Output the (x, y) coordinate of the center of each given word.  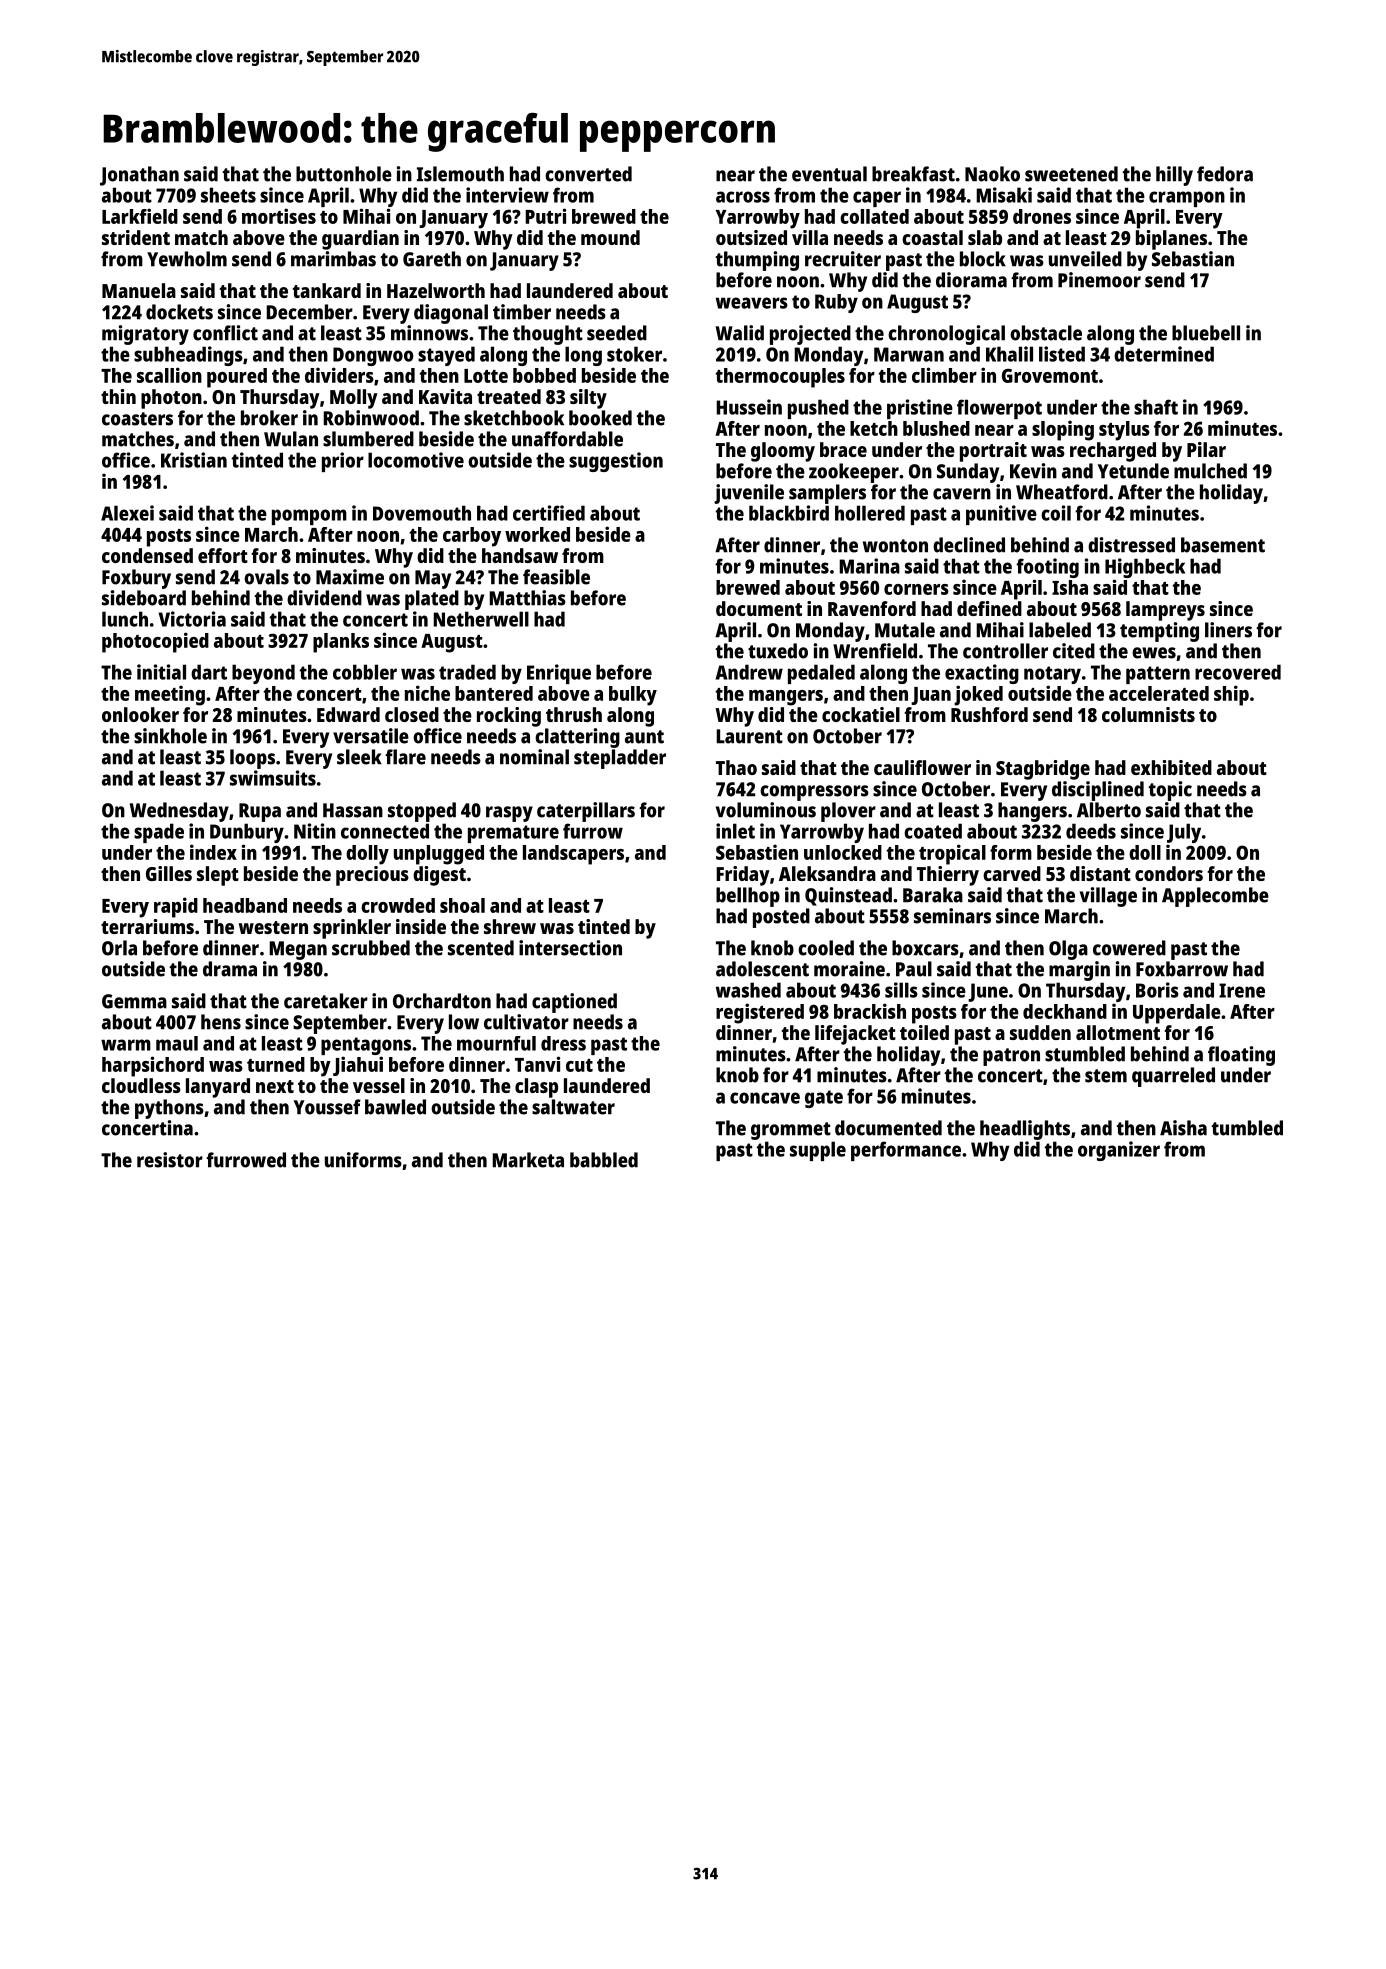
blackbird (789, 513)
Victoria (192, 619)
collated (874, 216)
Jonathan (139, 176)
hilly (1174, 176)
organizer (1119, 1151)
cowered (1129, 948)
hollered (870, 513)
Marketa (528, 1160)
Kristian (194, 460)
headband (245, 905)
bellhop (748, 897)
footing (1047, 568)
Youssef (327, 1107)
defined (989, 608)
